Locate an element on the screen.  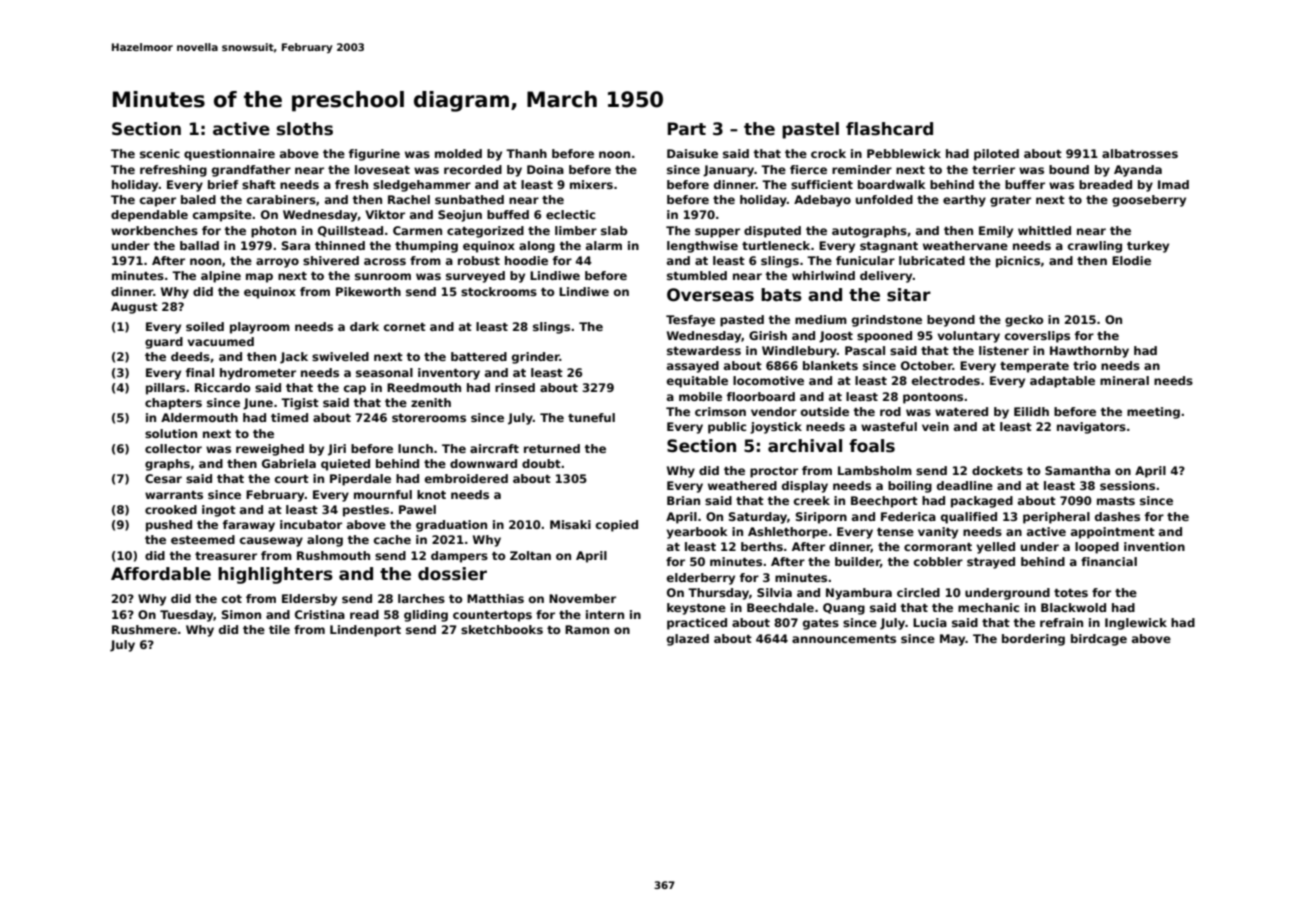
Federica is located at coordinates (908, 516).
